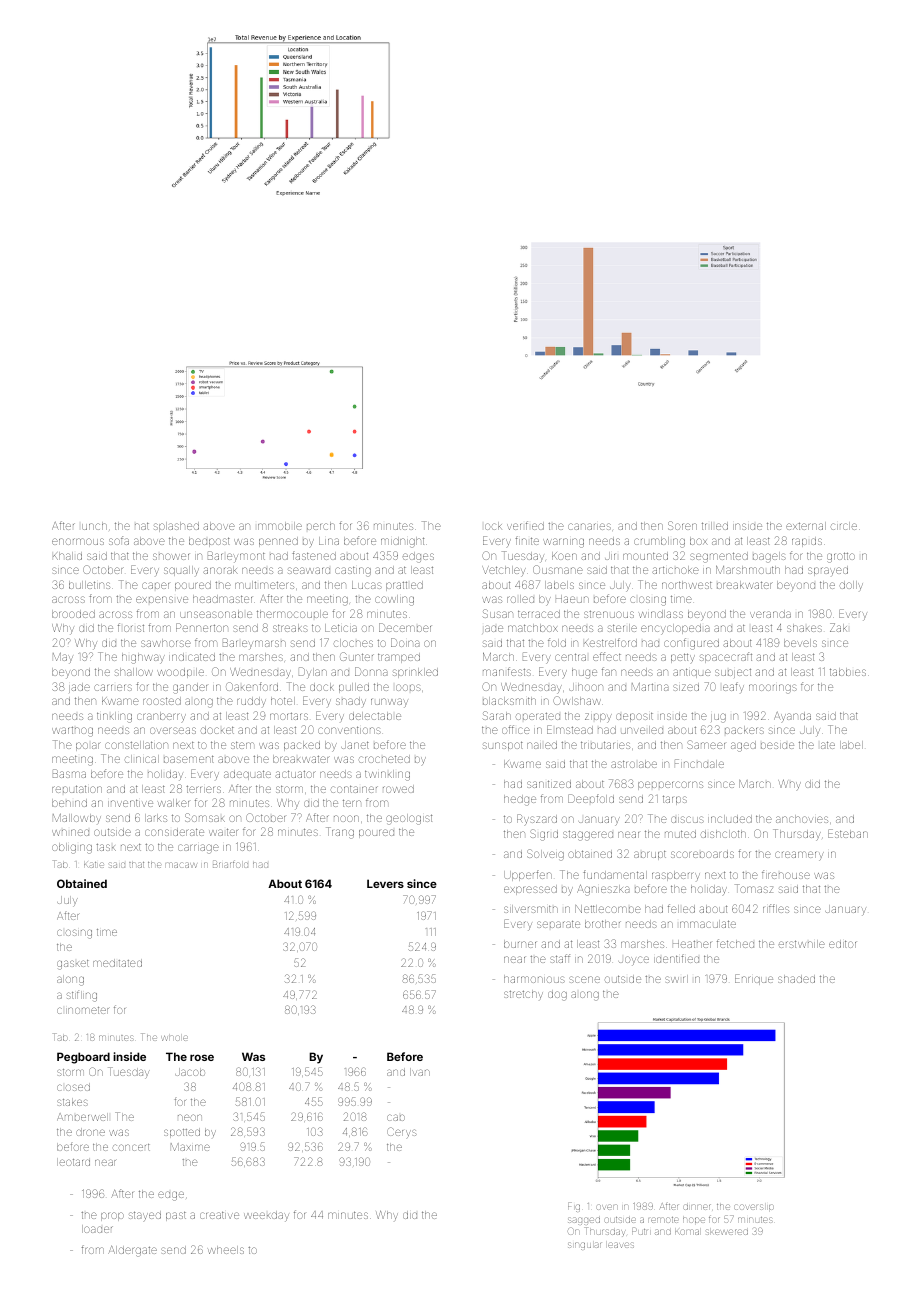 The width and height of the page is (924, 1308). I want to click on fetched, so click(735, 943).
